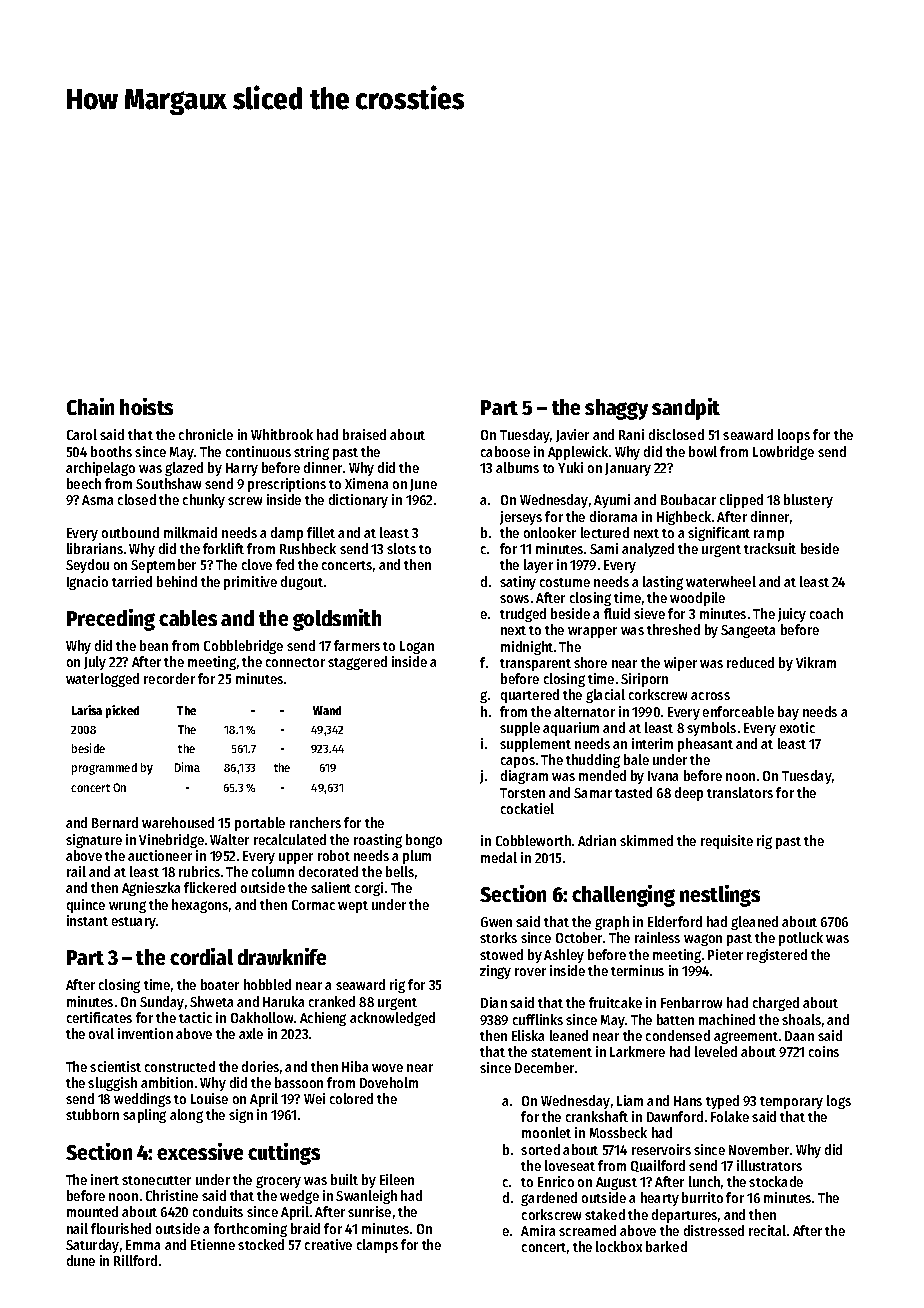 This screenshot has height=1308, width=924. I want to click on colored, so click(351, 1098).
